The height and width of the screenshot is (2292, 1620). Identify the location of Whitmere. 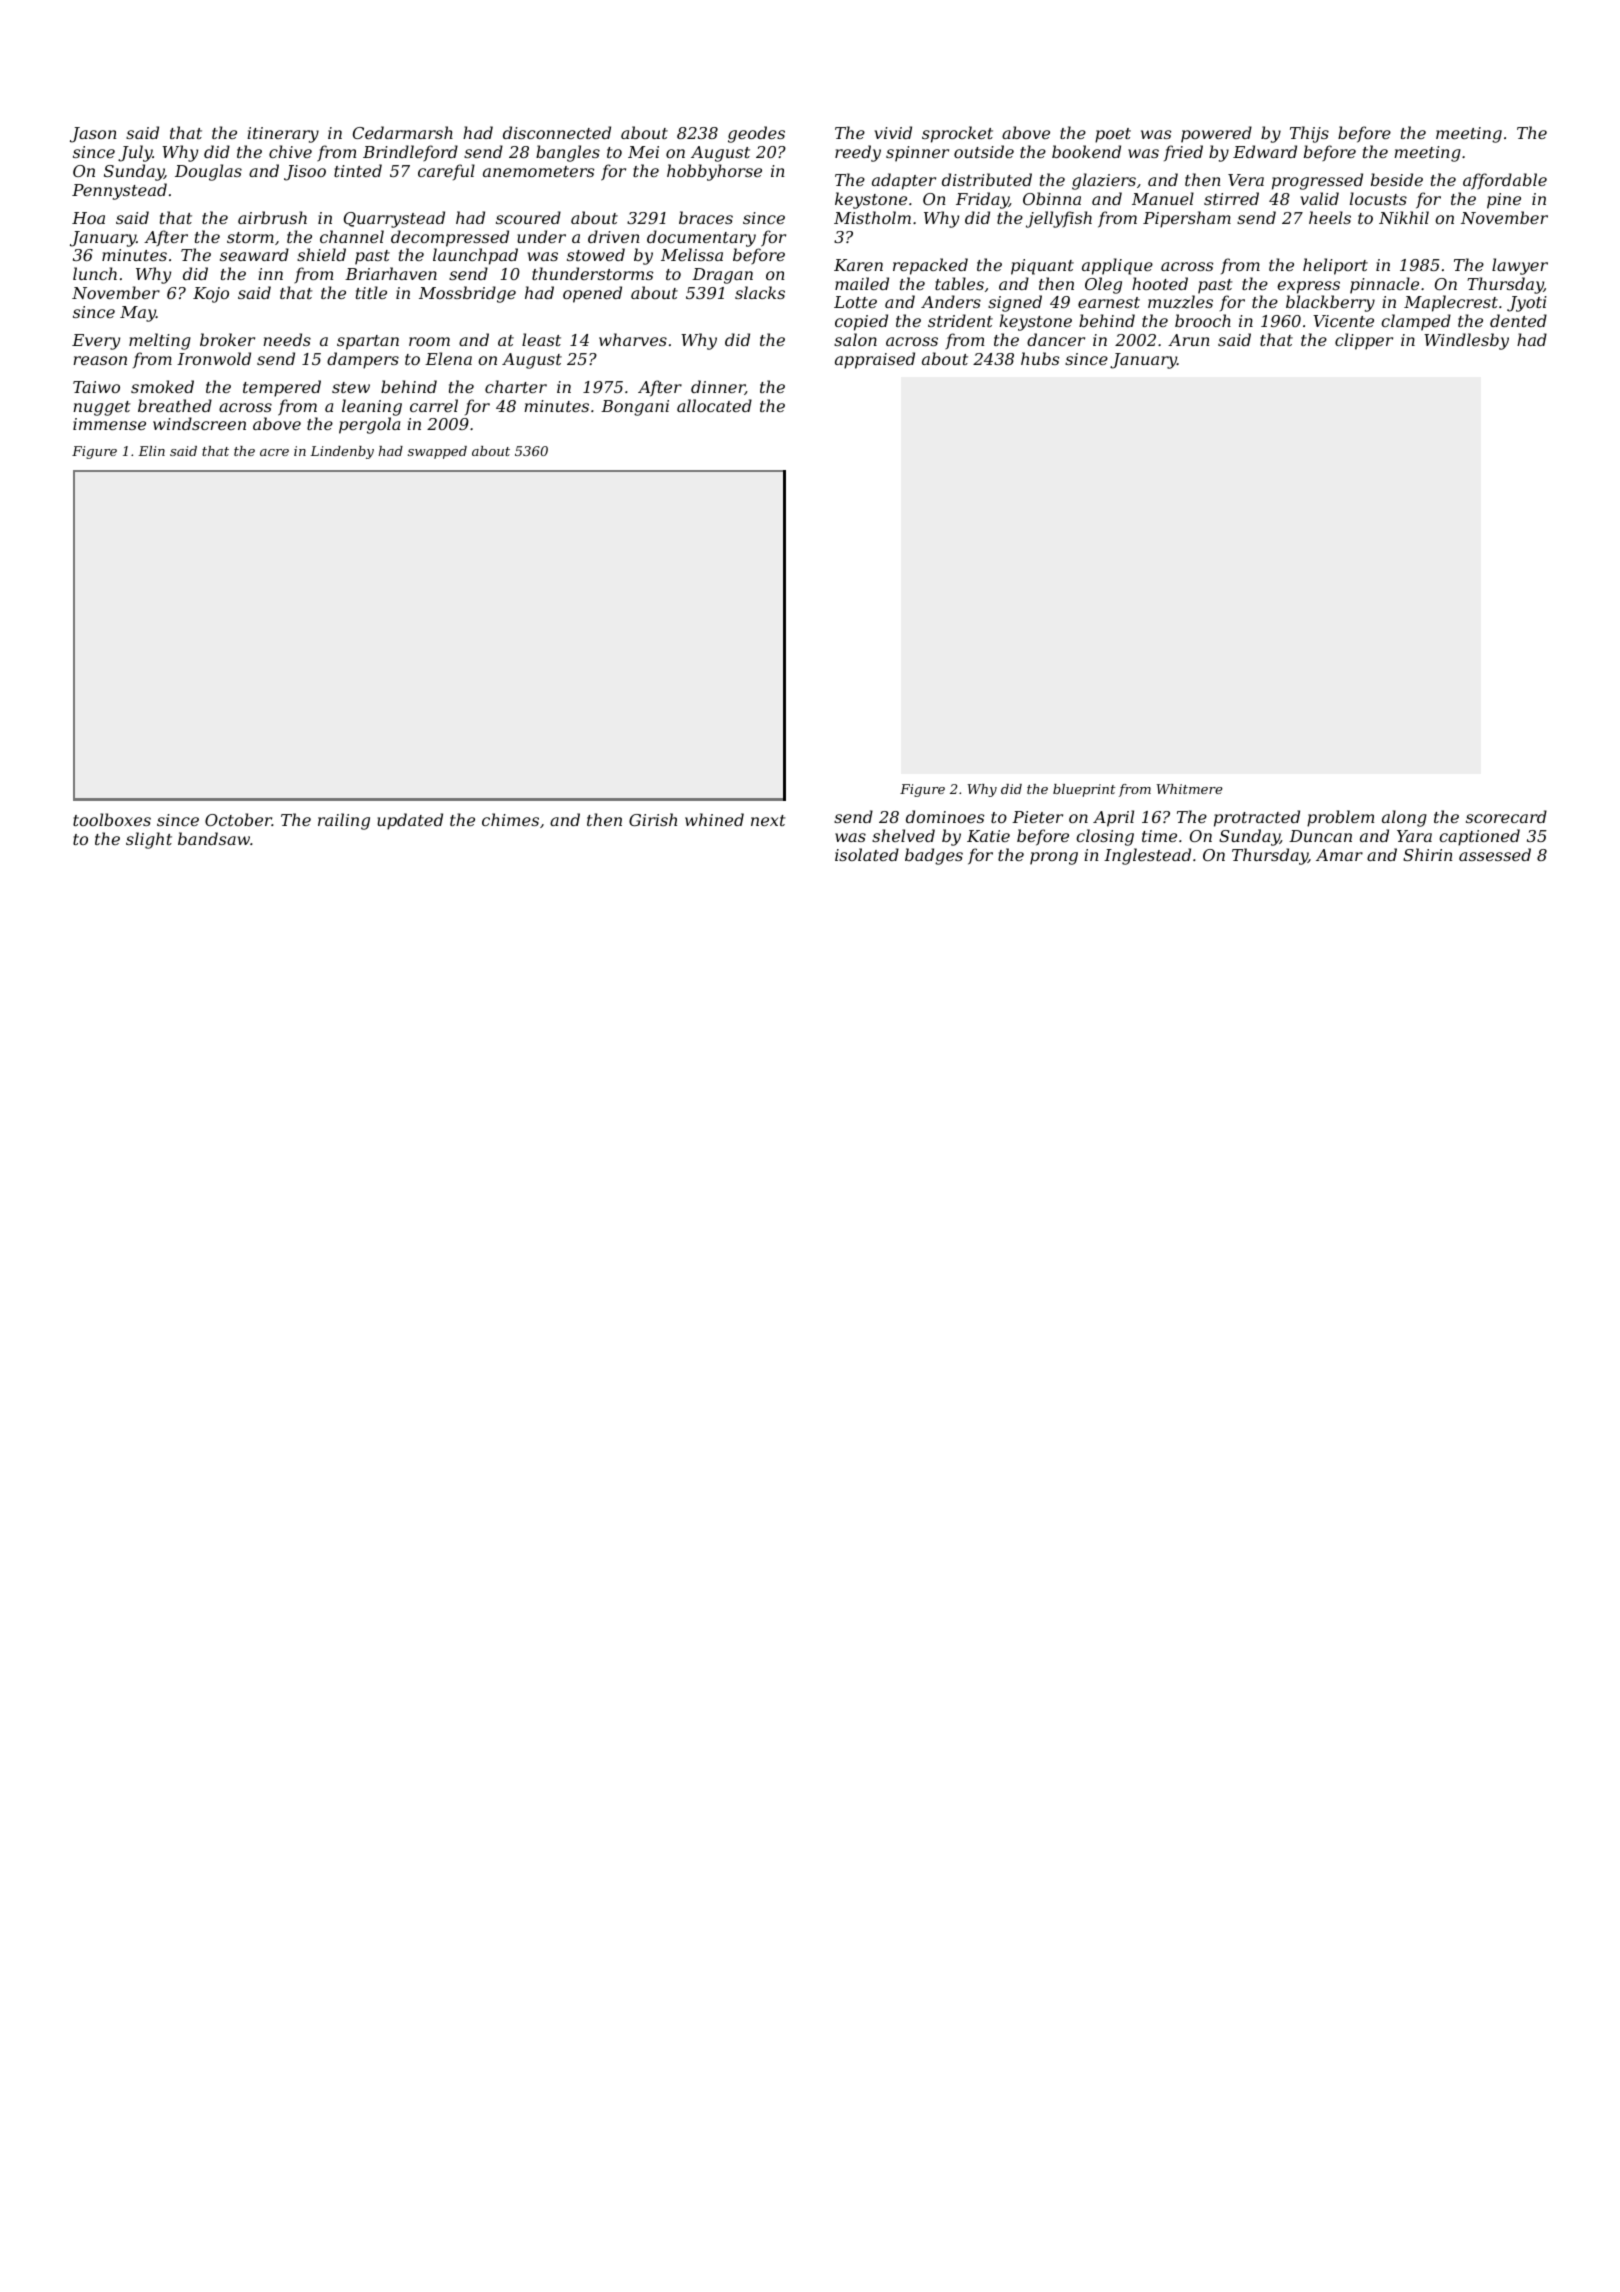
(1190, 789).
